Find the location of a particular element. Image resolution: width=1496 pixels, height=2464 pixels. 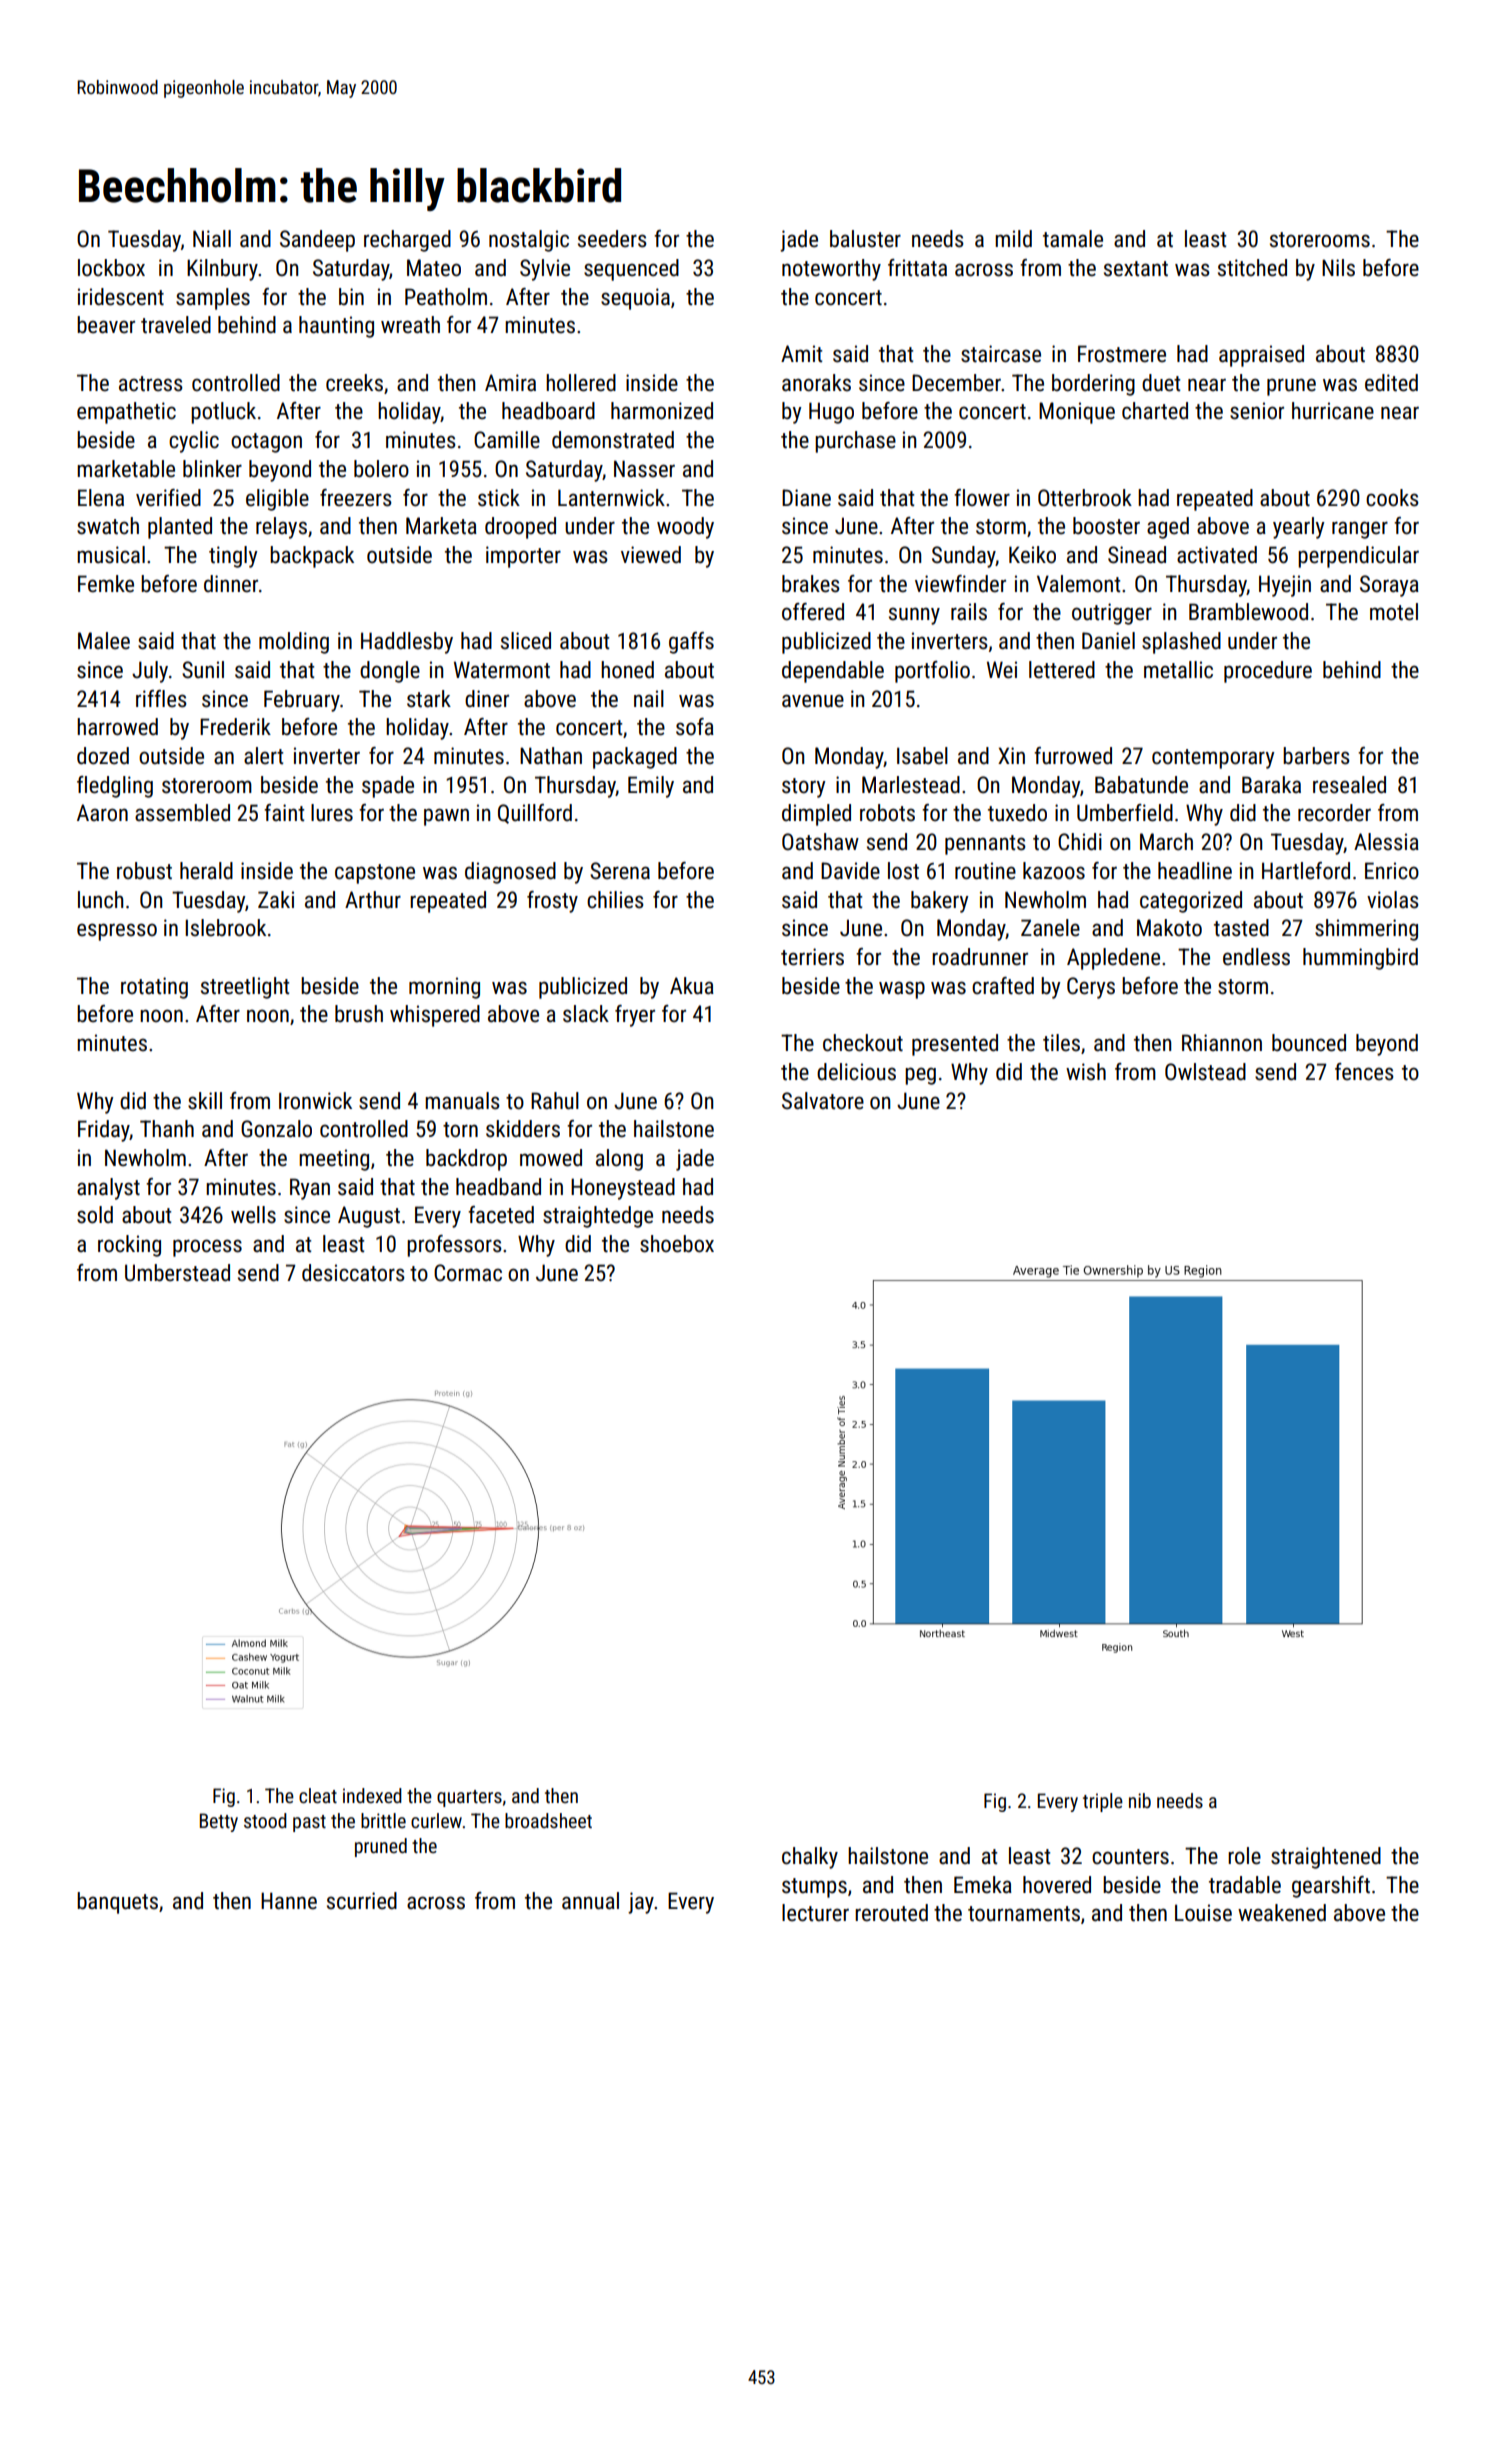

shimmering is located at coordinates (1366, 930).
